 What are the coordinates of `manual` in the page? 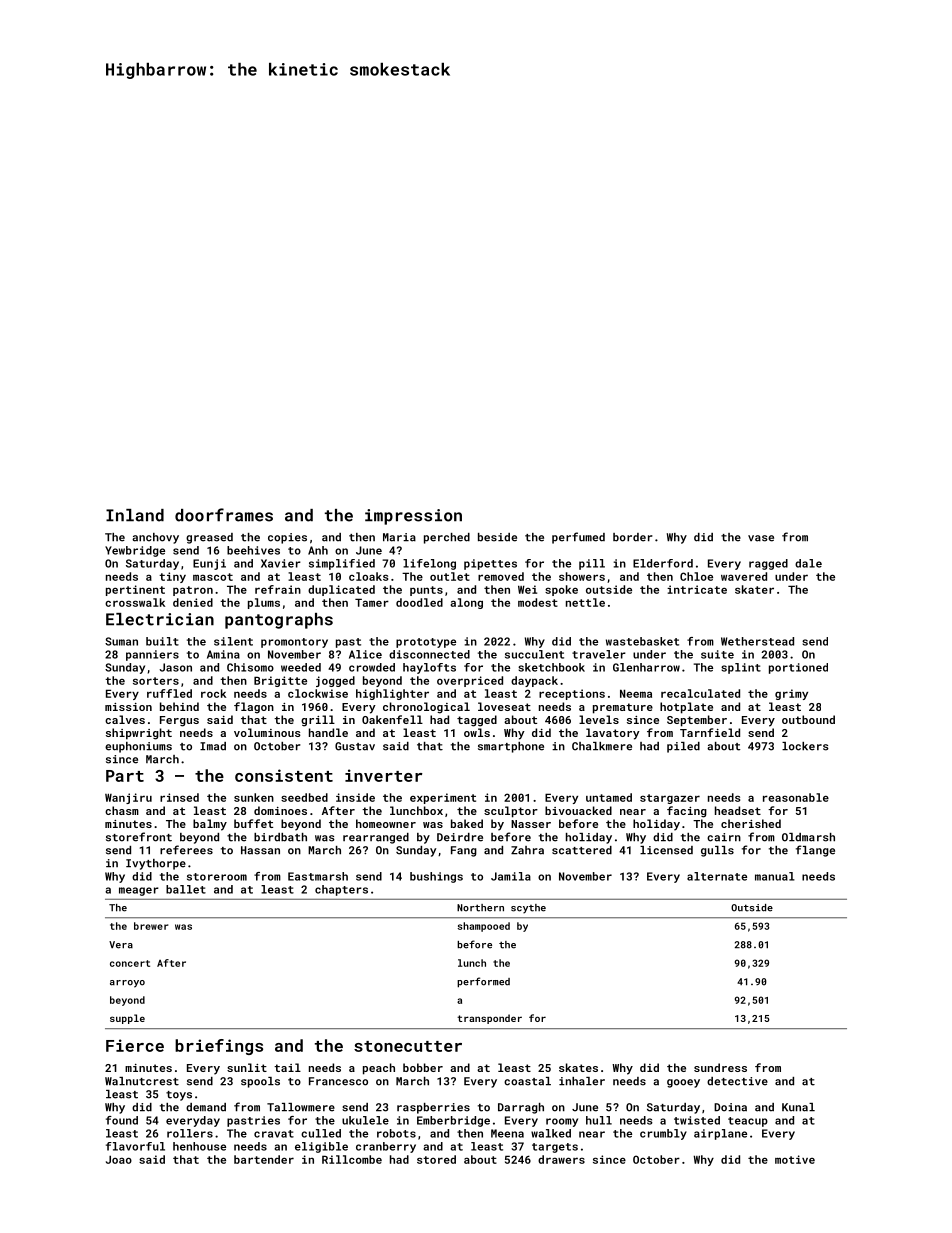 It's located at (775, 876).
